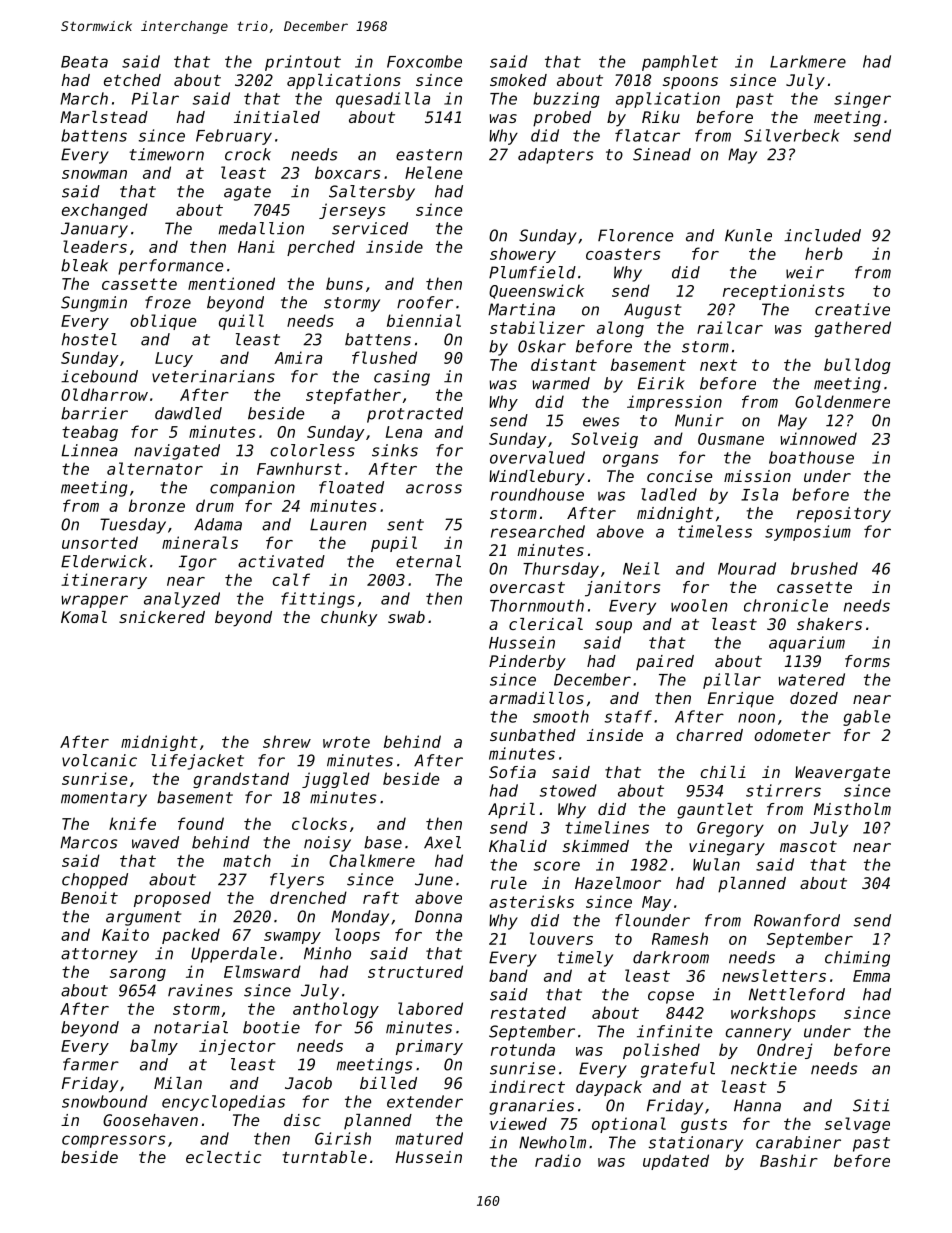 This page has width=952, height=1233. I want to click on smooth, so click(561, 716).
